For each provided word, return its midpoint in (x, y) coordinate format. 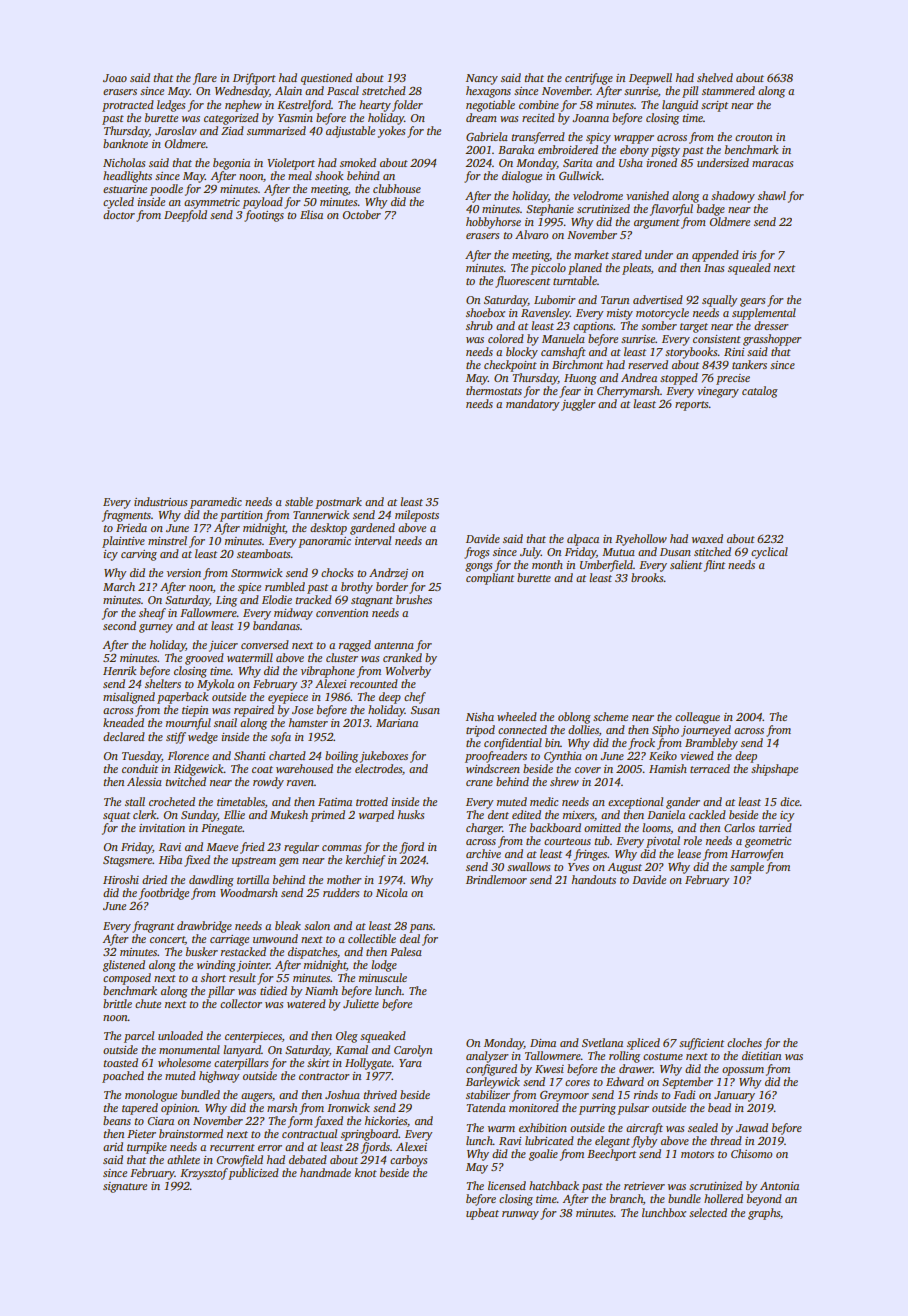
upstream (254, 862)
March (119, 586)
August (625, 868)
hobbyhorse (493, 223)
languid (680, 106)
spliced (643, 1044)
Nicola (392, 892)
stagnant (372, 602)
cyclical (769, 553)
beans (117, 1120)
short (213, 977)
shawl (772, 195)
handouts (594, 879)
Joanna (590, 118)
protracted (128, 106)
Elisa (311, 214)
